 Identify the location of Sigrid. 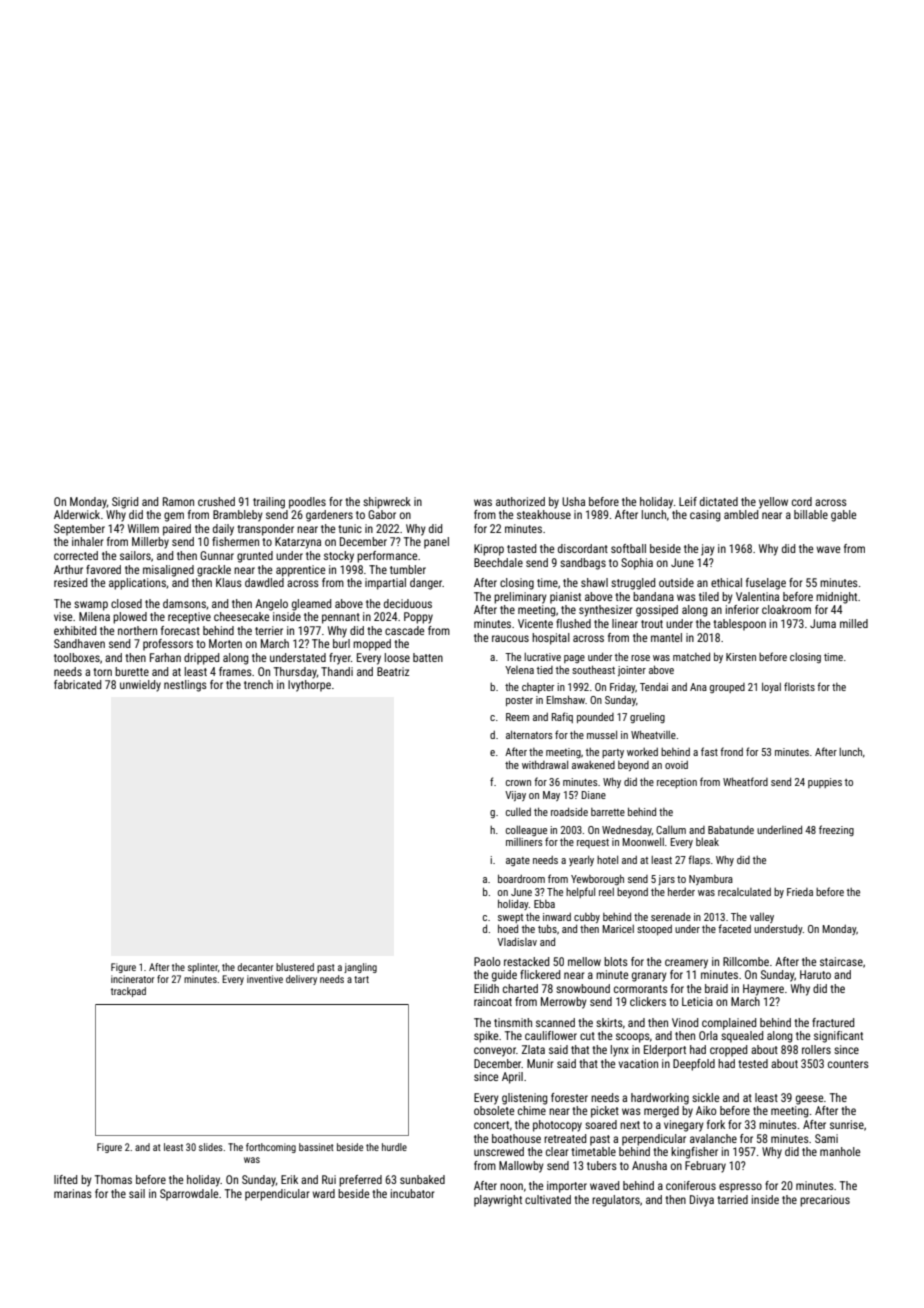
(125, 503).
